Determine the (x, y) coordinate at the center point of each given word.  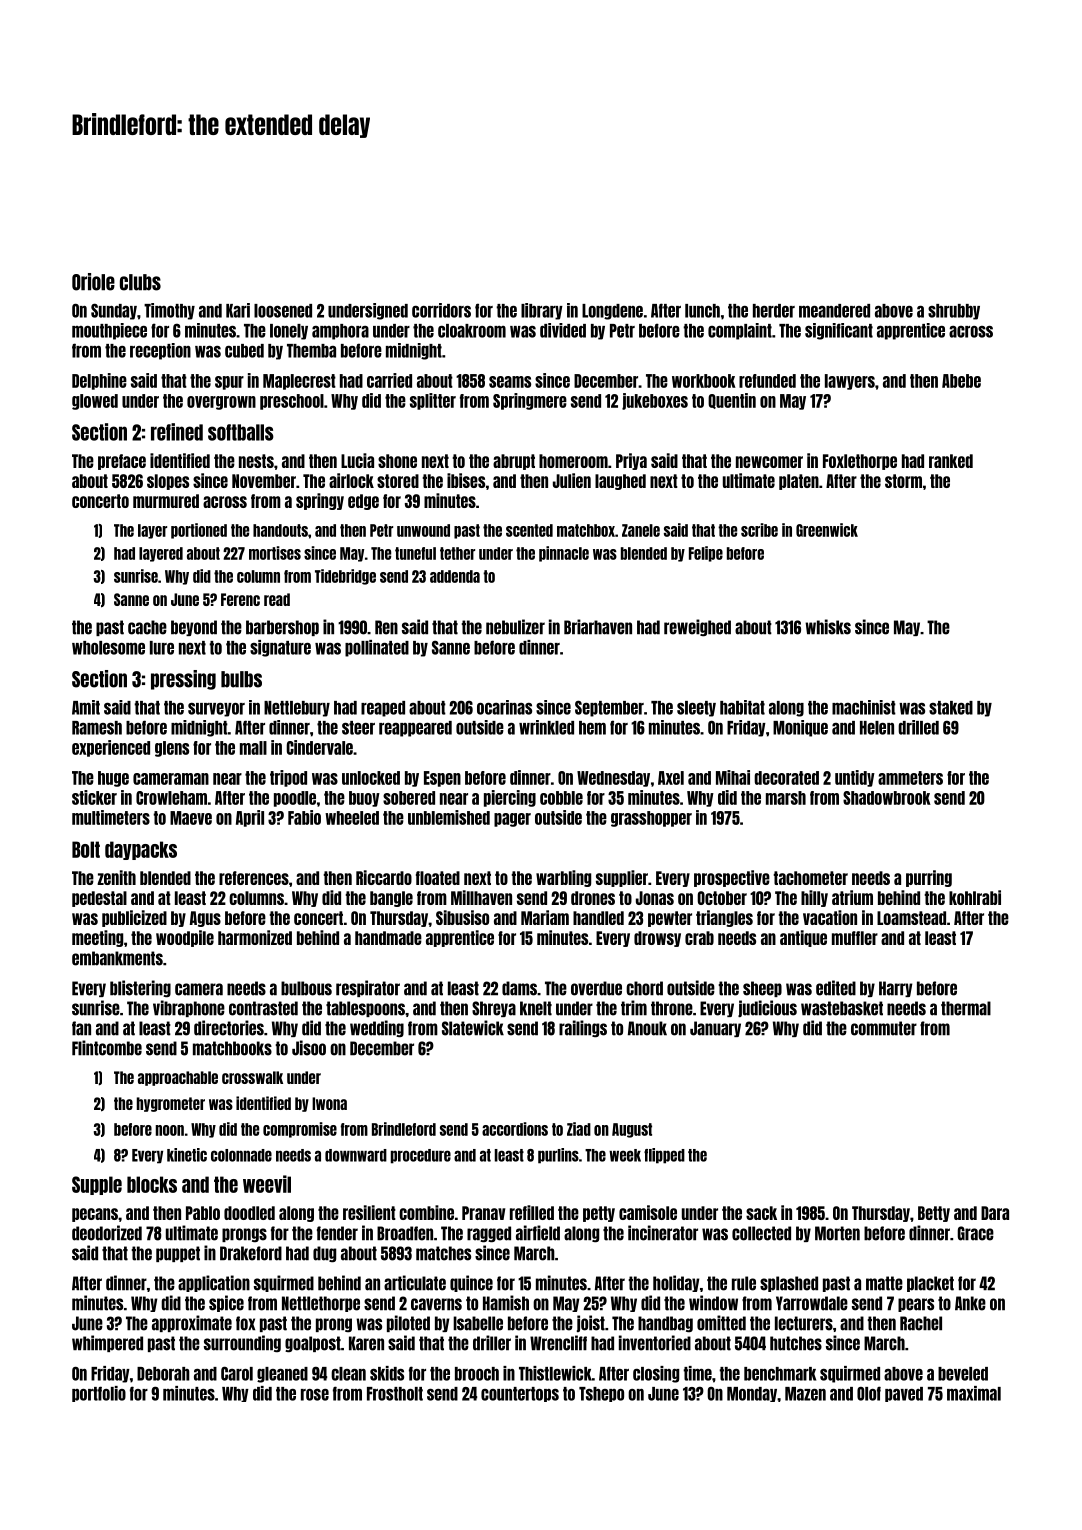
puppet (178, 1254)
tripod (288, 778)
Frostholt (395, 1394)
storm (903, 481)
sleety (696, 709)
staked (951, 708)
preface (122, 462)
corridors (441, 310)
